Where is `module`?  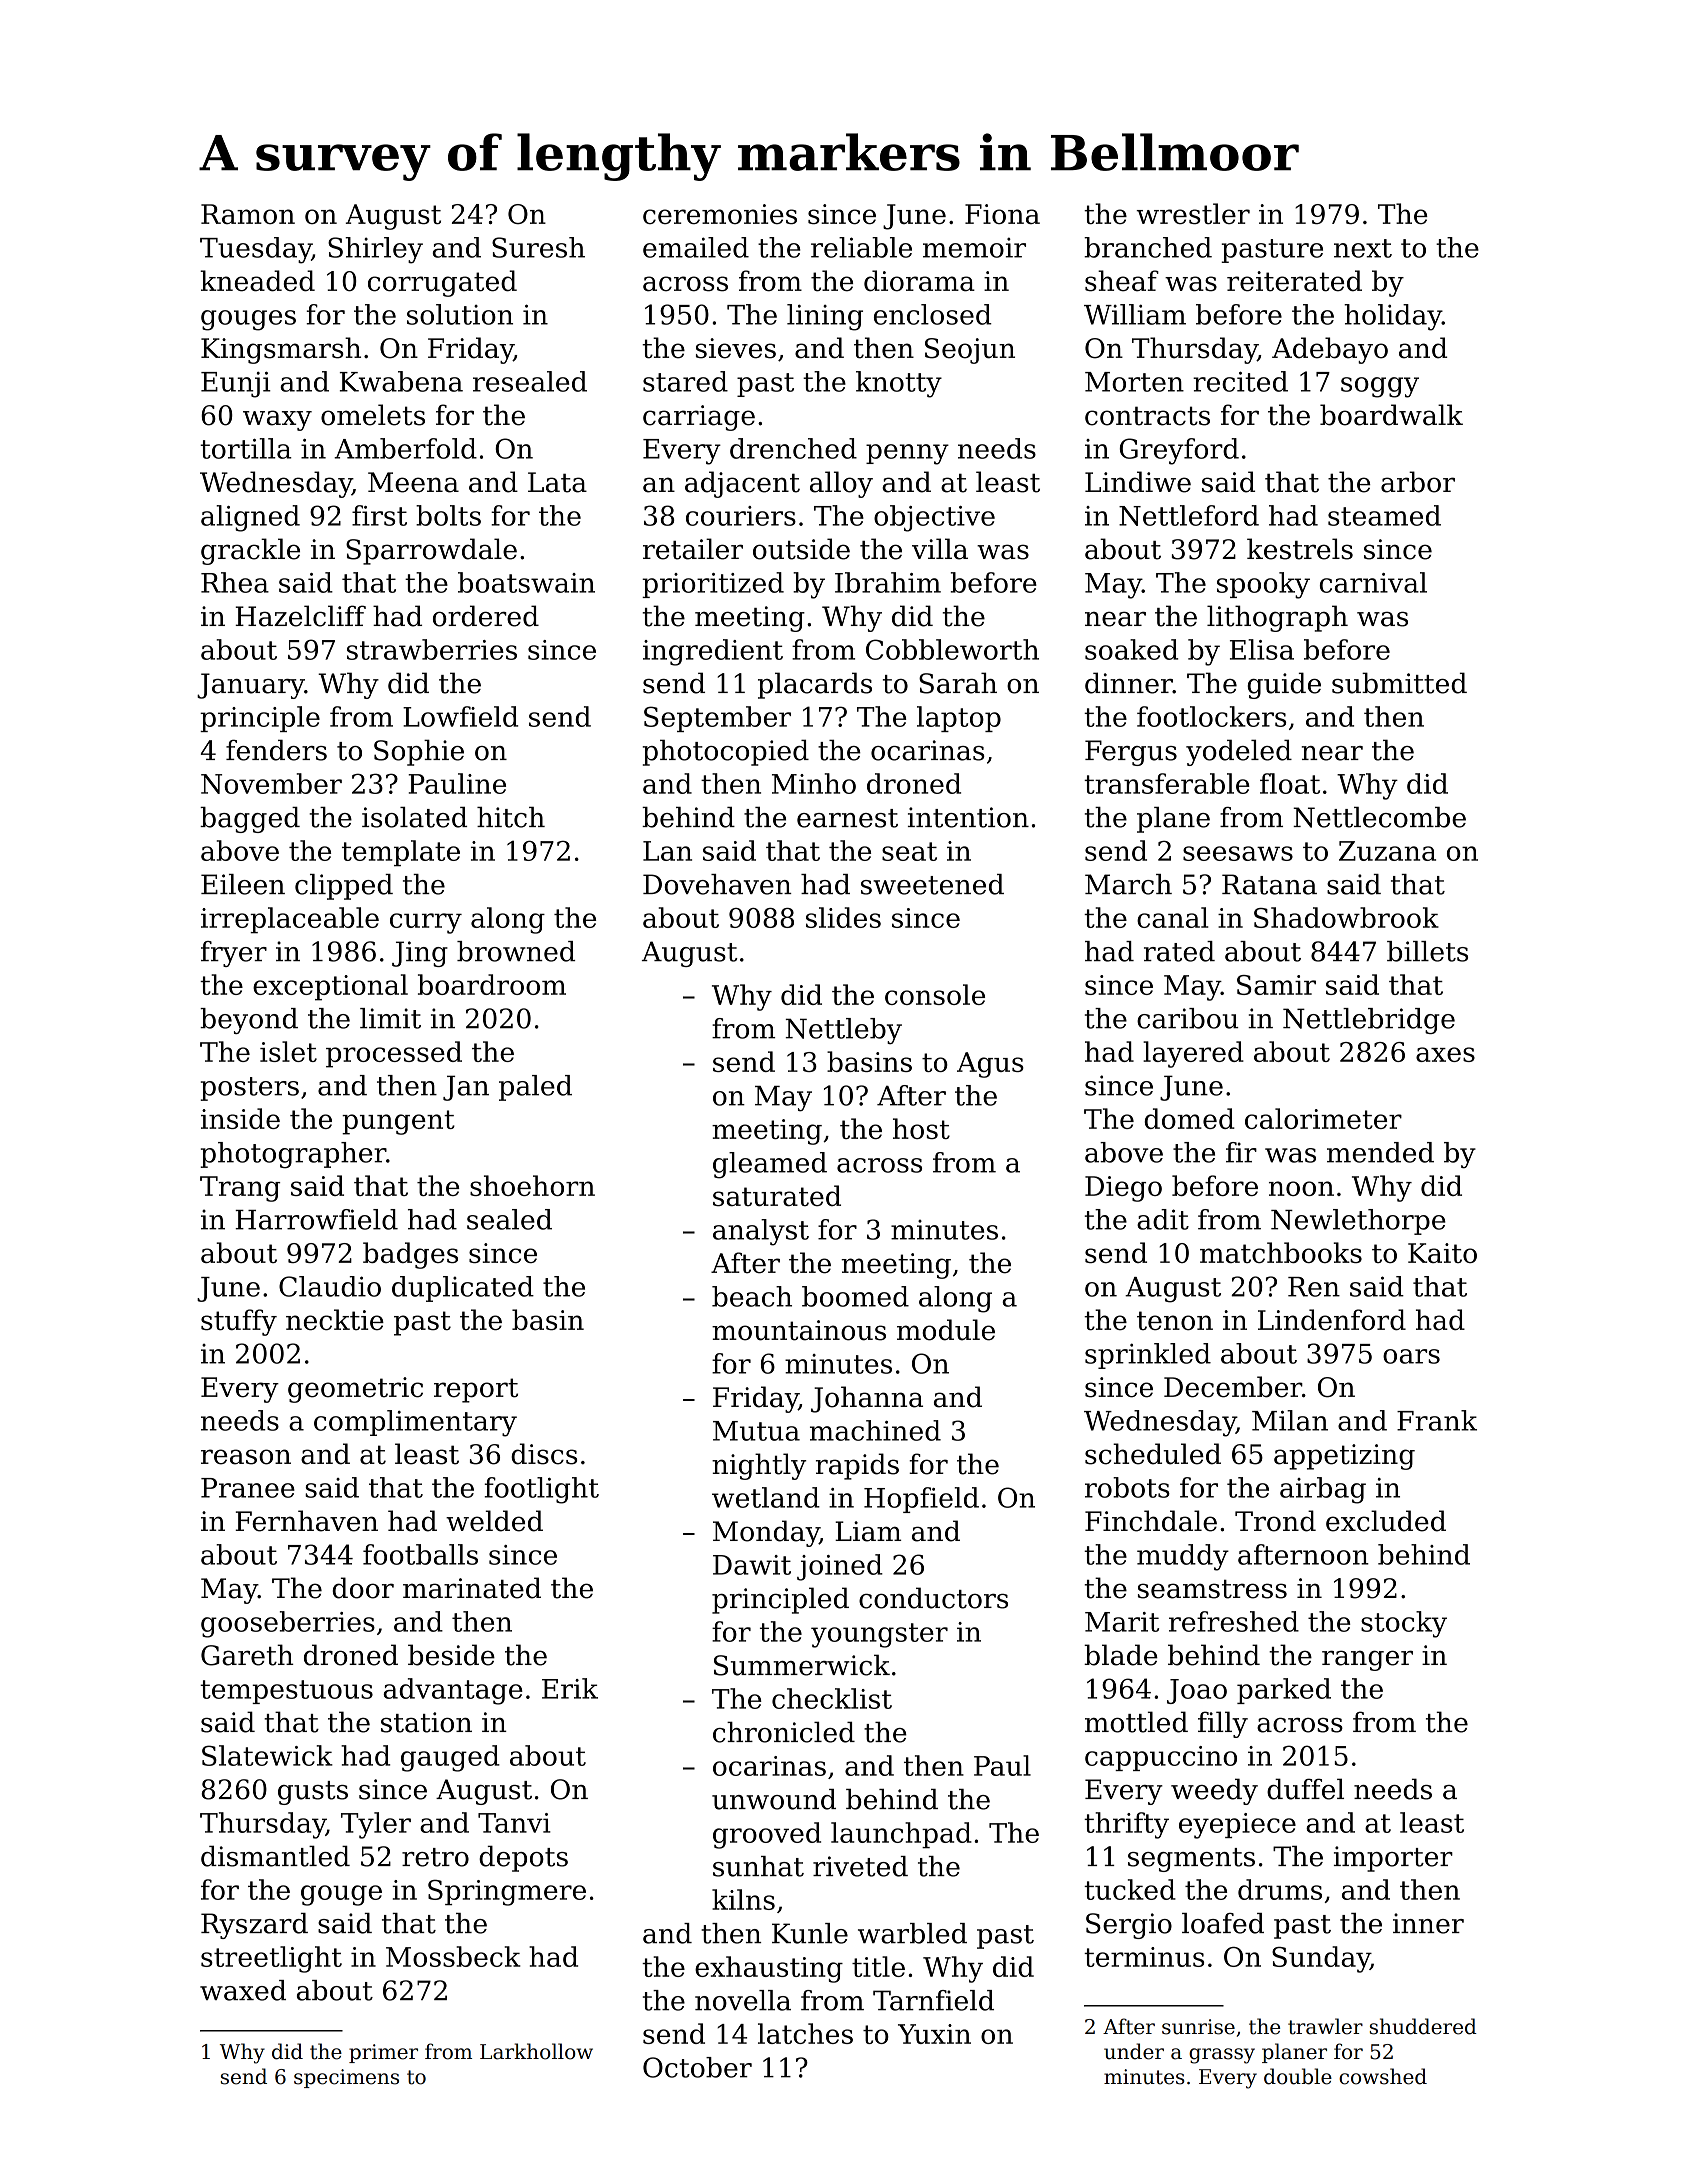 module is located at coordinates (946, 1330).
